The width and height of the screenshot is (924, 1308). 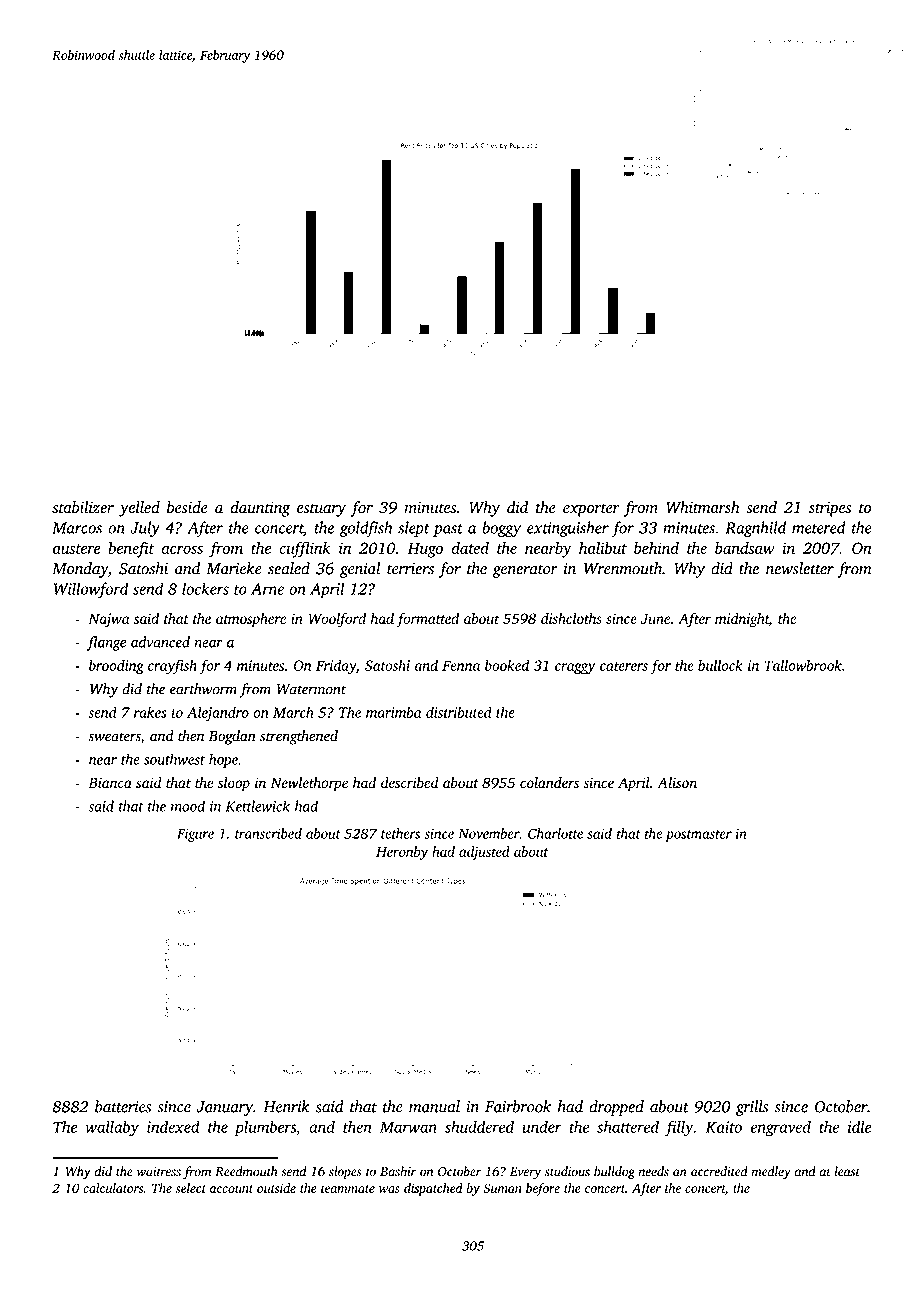 I want to click on bullock, so click(x=720, y=665).
